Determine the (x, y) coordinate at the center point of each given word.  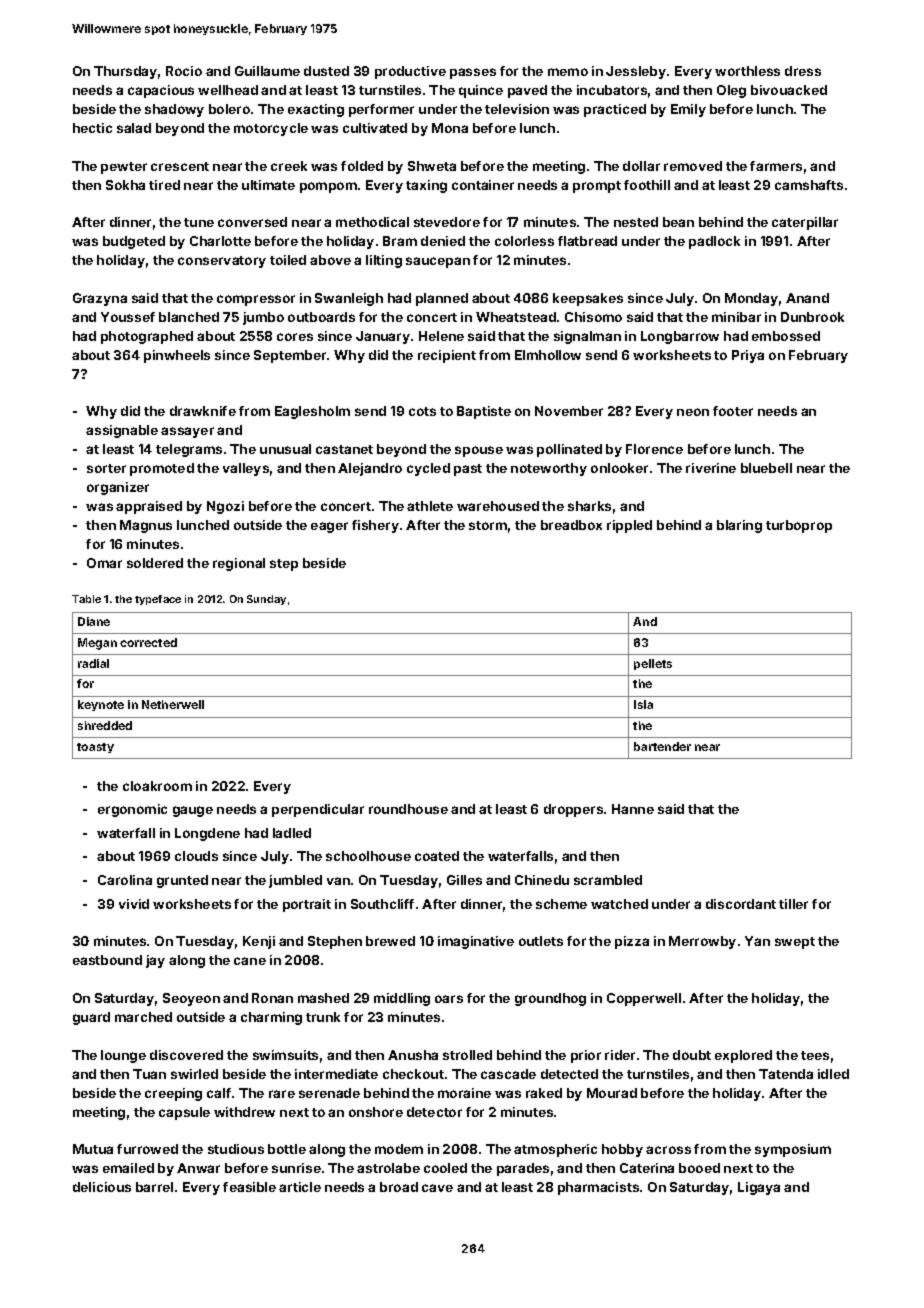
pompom (328, 187)
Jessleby (636, 72)
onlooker (619, 468)
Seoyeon (191, 999)
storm (488, 525)
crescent (180, 166)
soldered (155, 563)
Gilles (464, 880)
